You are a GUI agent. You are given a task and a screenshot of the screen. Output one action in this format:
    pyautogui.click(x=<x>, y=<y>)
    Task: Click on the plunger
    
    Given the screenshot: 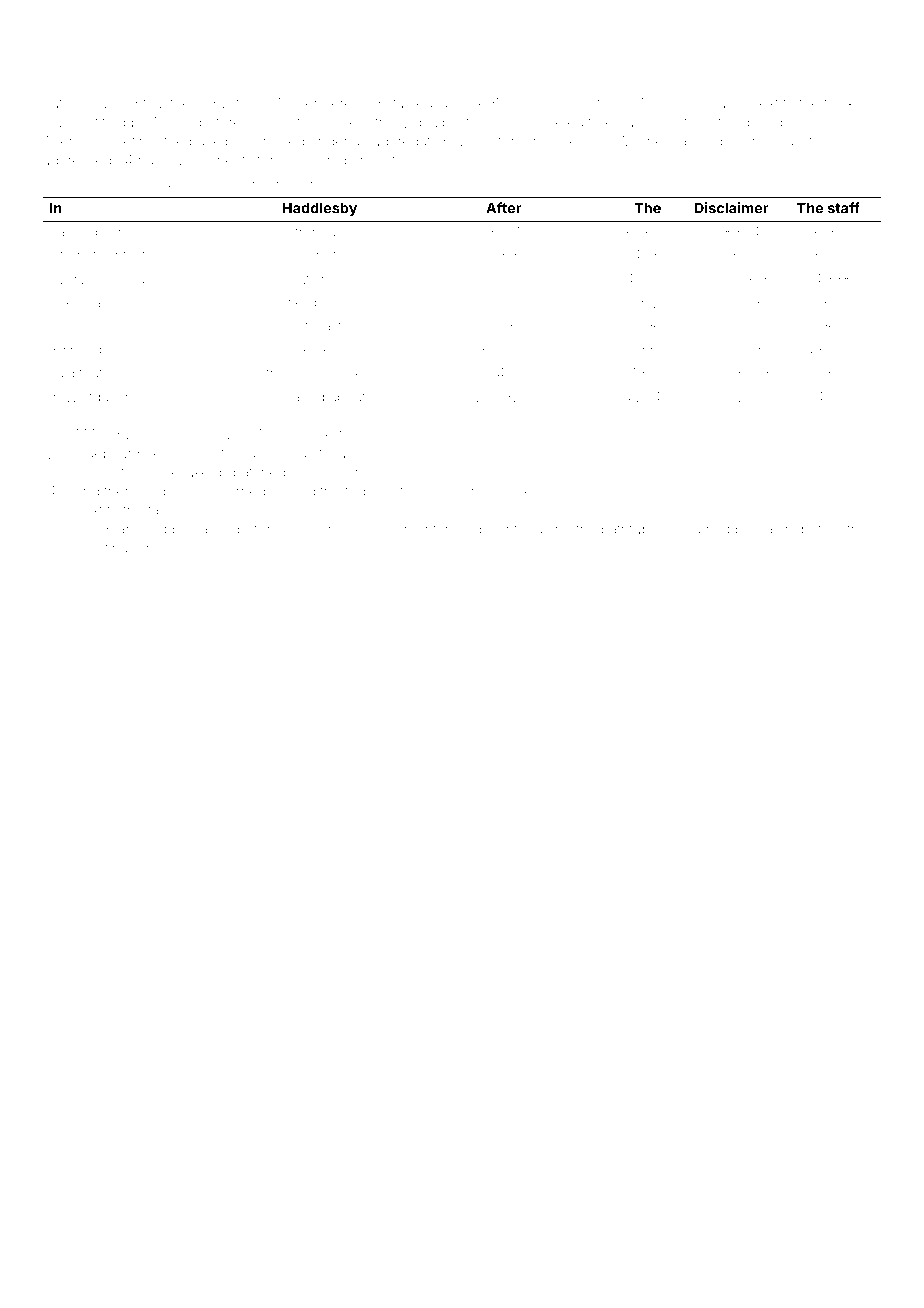 What is the action you would take?
    pyautogui.click(x=468, y=143)
